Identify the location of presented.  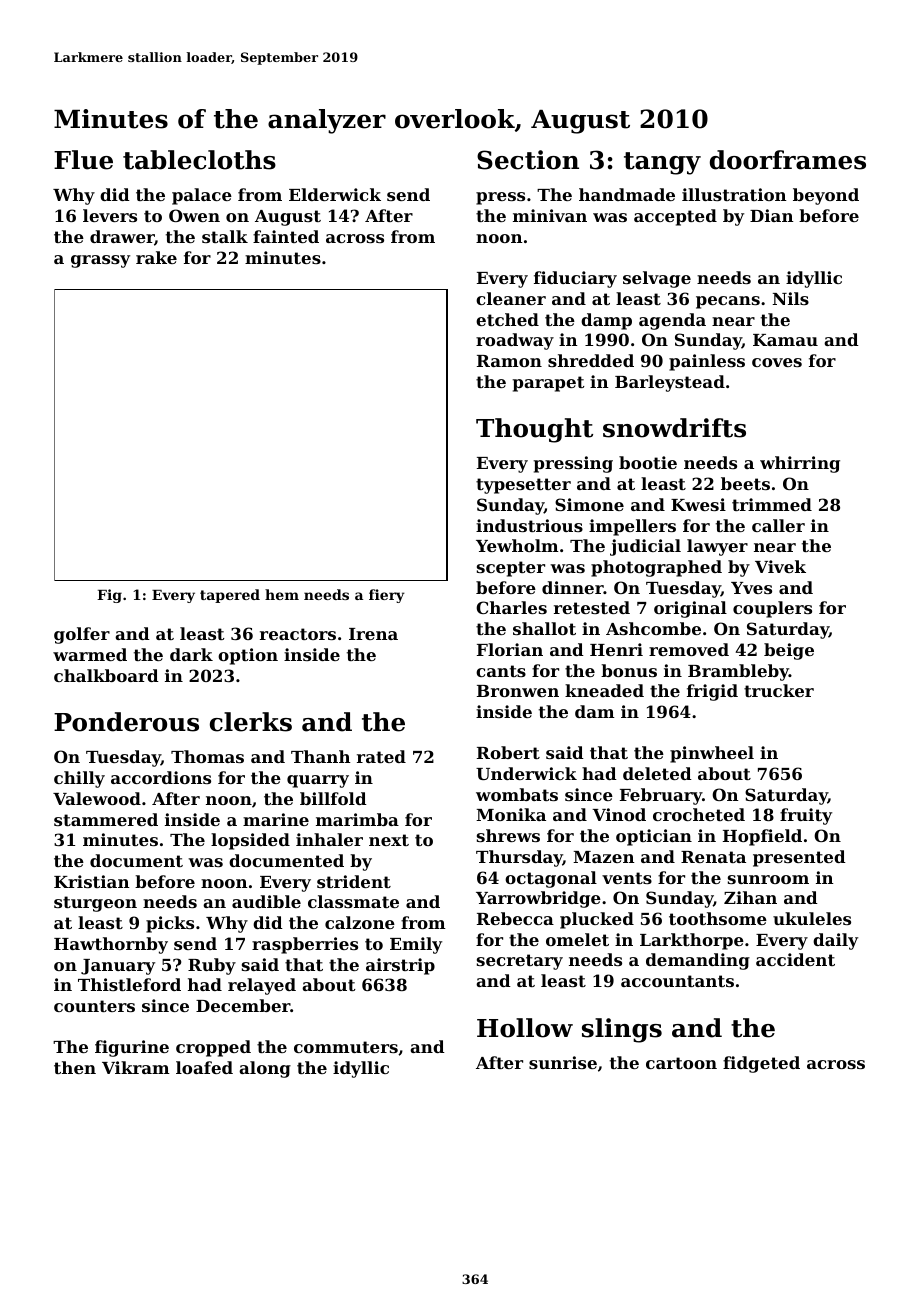
(799, 858).
